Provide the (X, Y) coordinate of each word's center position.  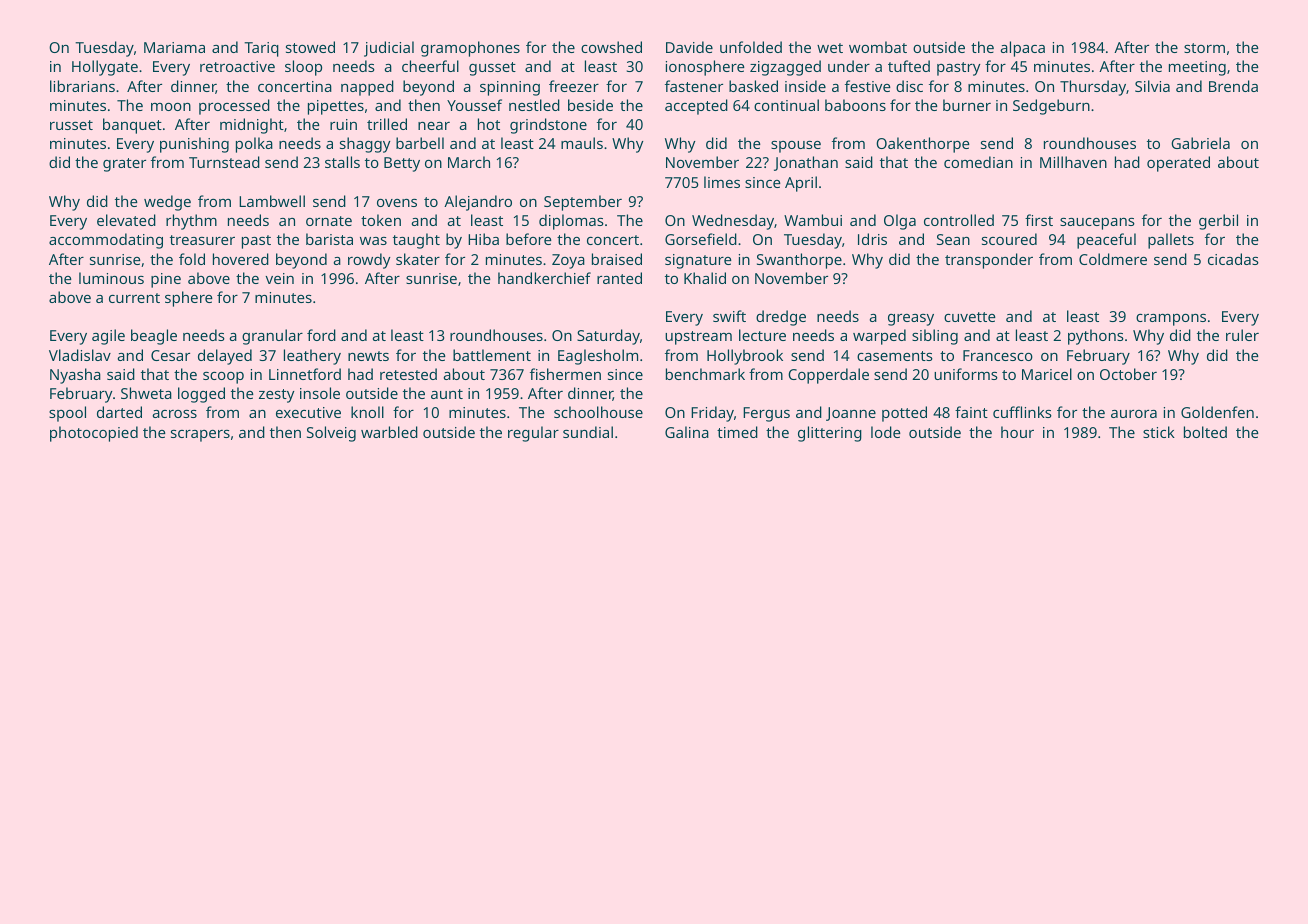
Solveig (331, 434)
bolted (1205, 432)
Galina (687, 432)
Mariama (174, 47)
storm (1204, 48)
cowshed (611, 47)
